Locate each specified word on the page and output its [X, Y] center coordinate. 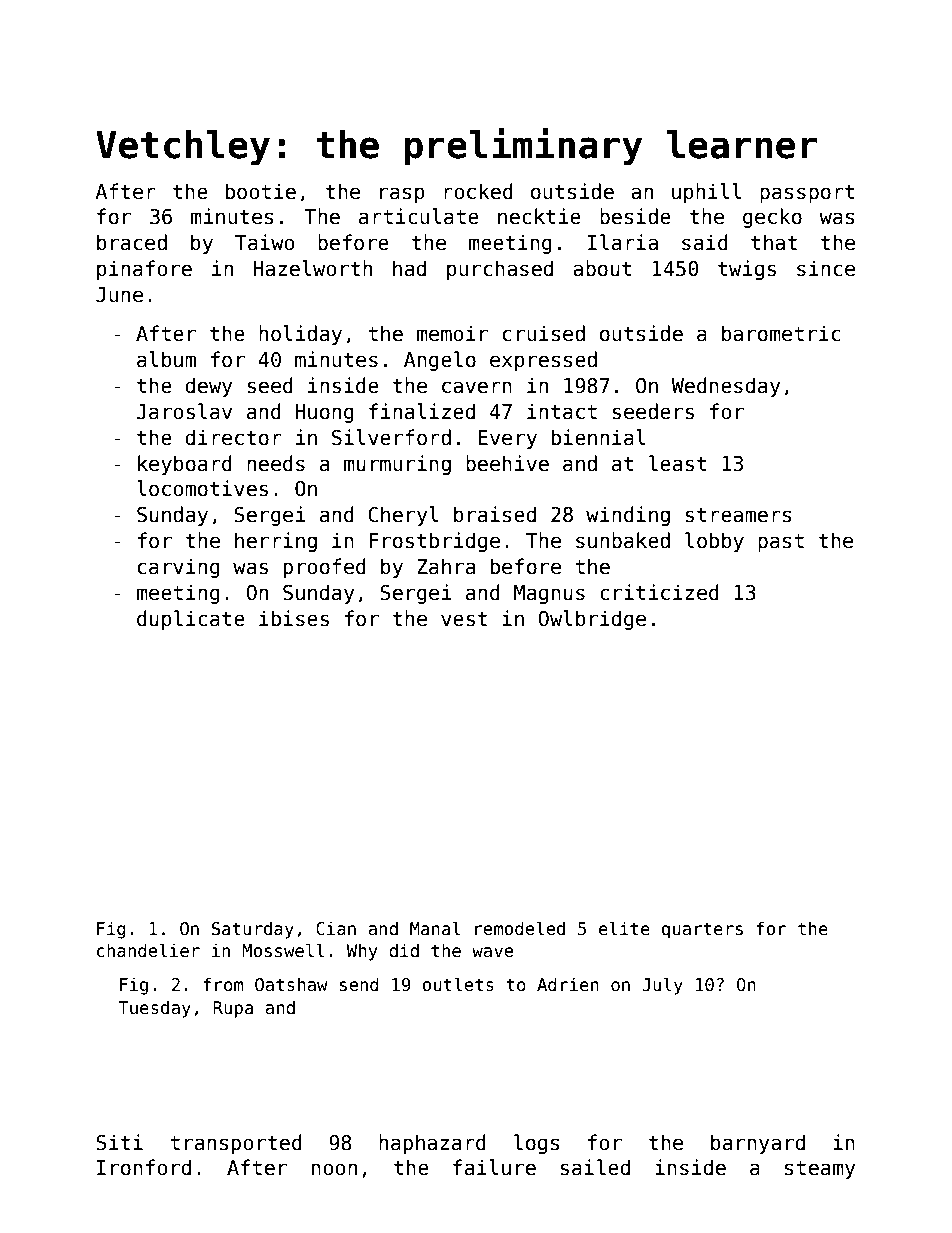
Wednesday [726, 387]
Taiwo [264, 242]
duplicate [191, 620]
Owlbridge [592, 620]
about [602, 268]
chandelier [148, 950]
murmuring [397, 465]
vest [464, 619]
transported [236, 1144]
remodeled [520, 928]
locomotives [202, 488]
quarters [702, 931]
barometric [781, 333]
